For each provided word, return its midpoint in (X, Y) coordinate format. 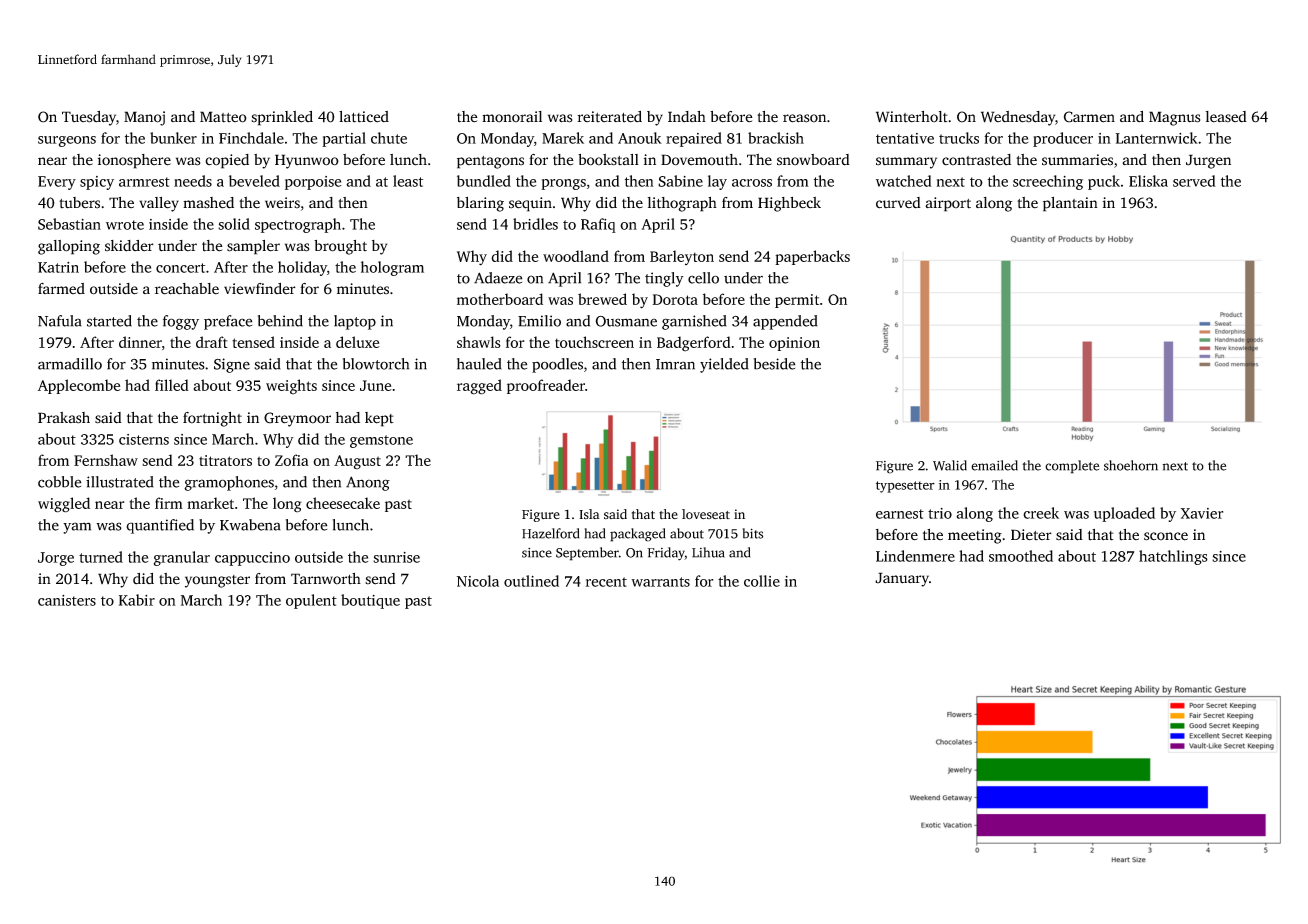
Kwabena (250, 525)
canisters (67, 600)
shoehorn (1131, 465)
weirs (282, 203)
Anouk (640, 138)
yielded (724, 365)
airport (948, 204)
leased (1226, 117)
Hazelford (550, 533)
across (752, 183)
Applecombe (79, 386)
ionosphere (134, 161)
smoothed (1021, 556)
